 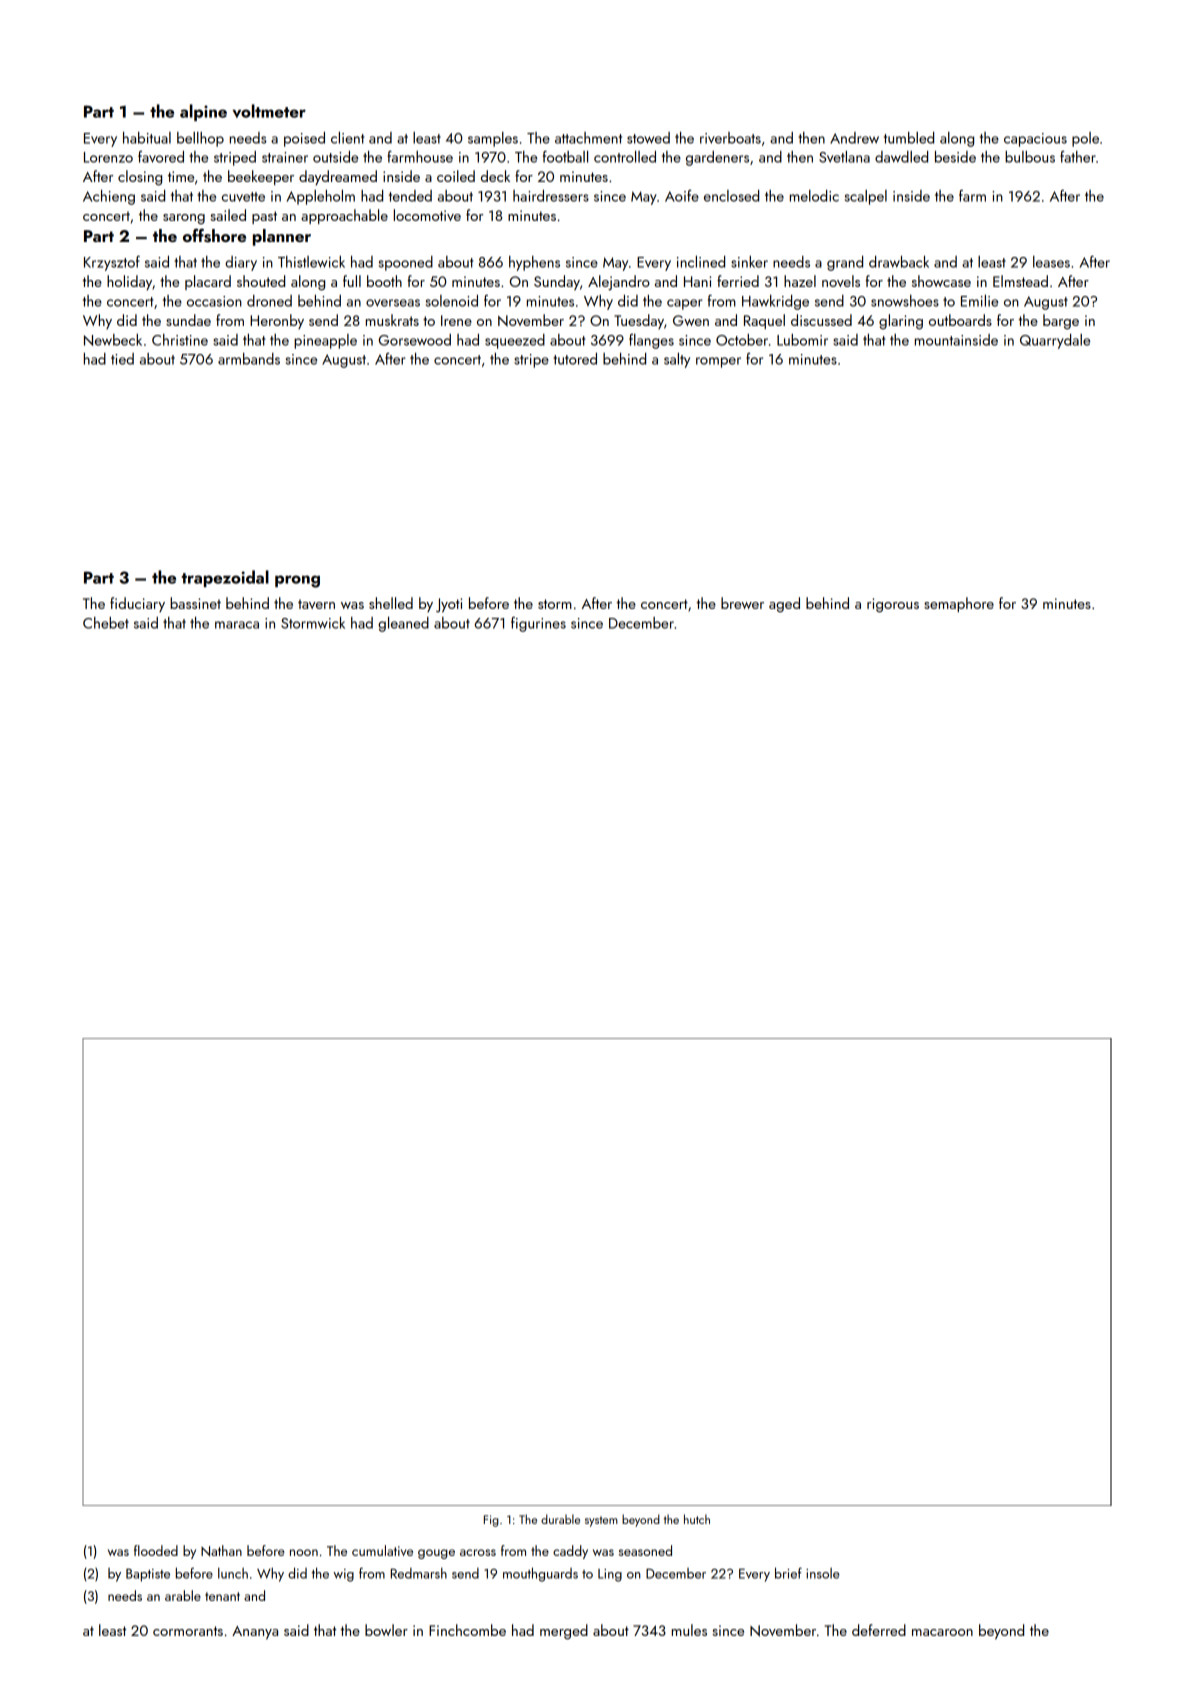 I want to click on gleaned, so click(x=403, y=624).
